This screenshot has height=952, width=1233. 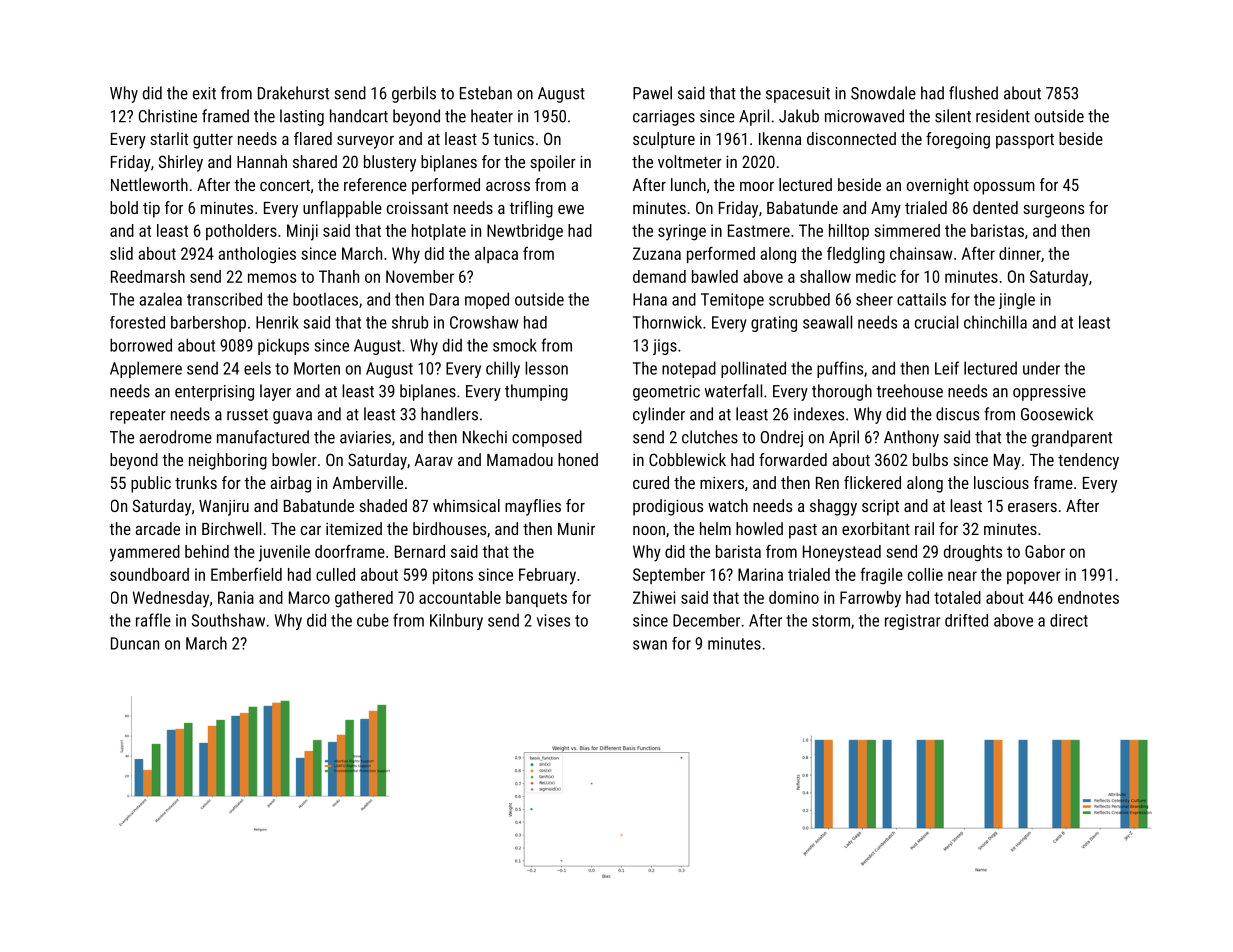 What do you see at coordinates (151, 210) in the screenshot?
I see `tip` at bounding box center [151, 210].
